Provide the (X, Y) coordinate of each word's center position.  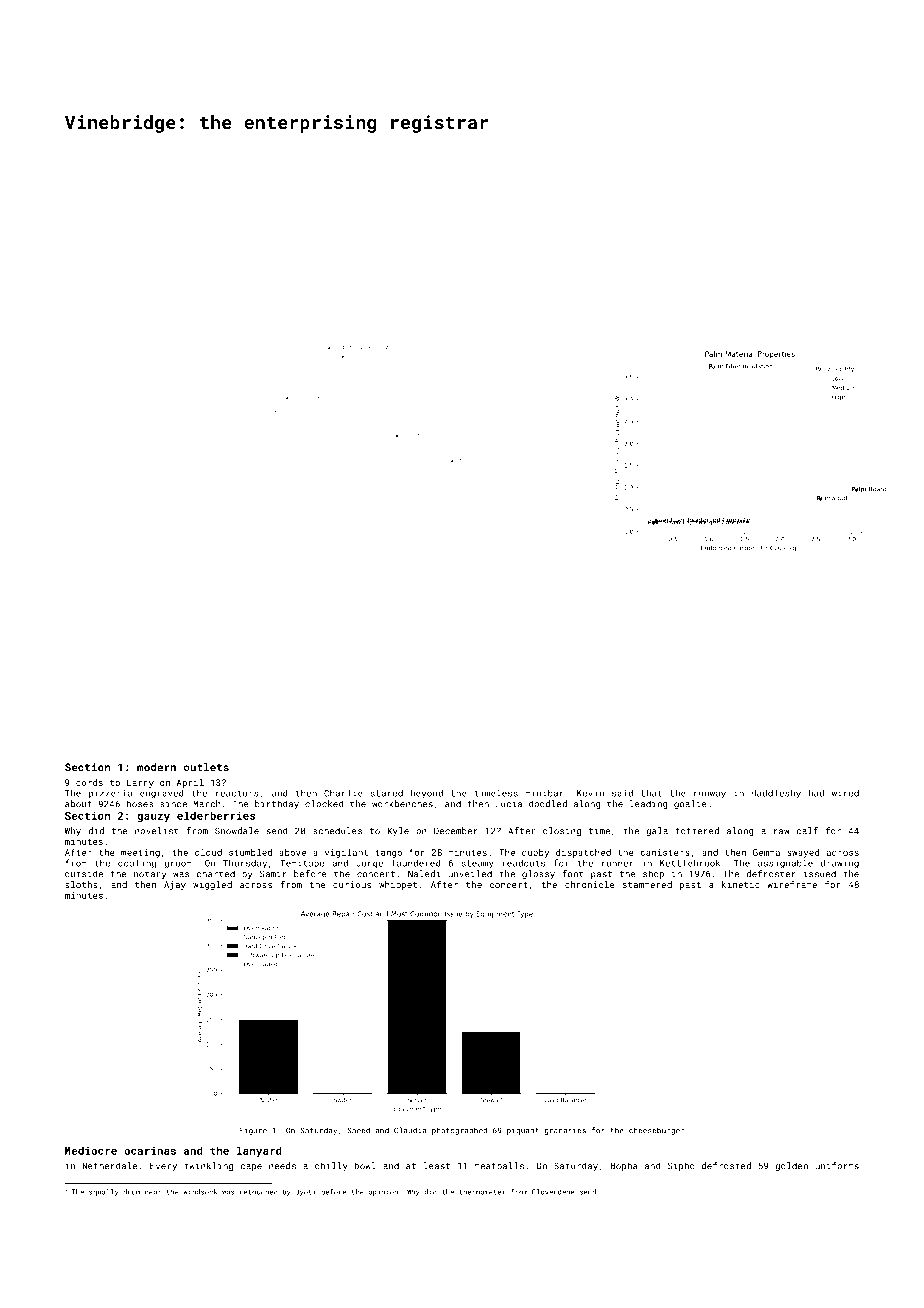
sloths (81, 884)
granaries (565, 1132)
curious (352, 884)
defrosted (726, 1166)
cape (251, 1167)
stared (386, 793)
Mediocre (91, 1150)
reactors (237, 793)
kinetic (741, 884)
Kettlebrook (690, 863)
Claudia (410, 1130)
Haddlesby (776, 794)
